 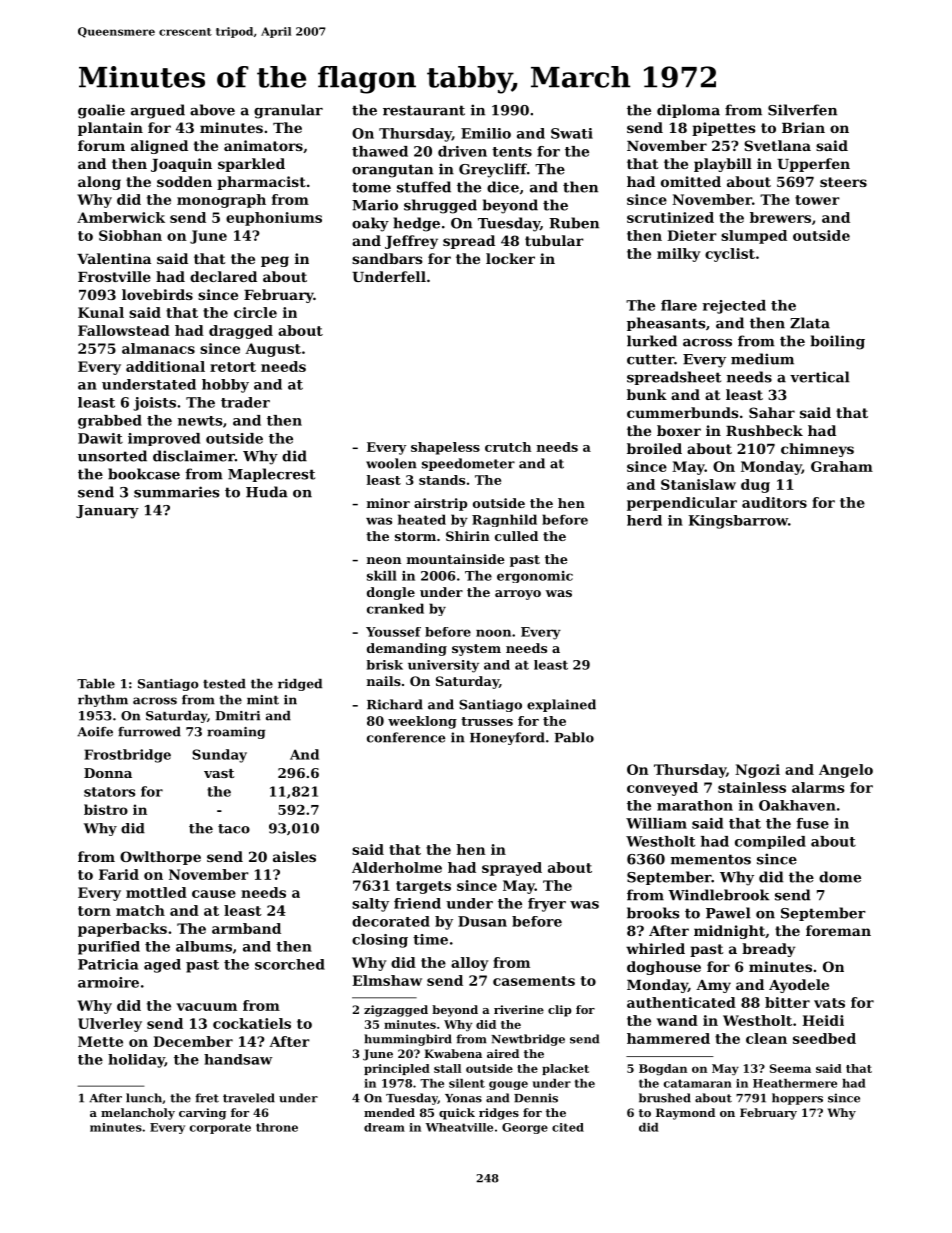 What do you see at coordinates (574, 223) in the image?
I see `Ruben` at bounding box center [574, 223].
